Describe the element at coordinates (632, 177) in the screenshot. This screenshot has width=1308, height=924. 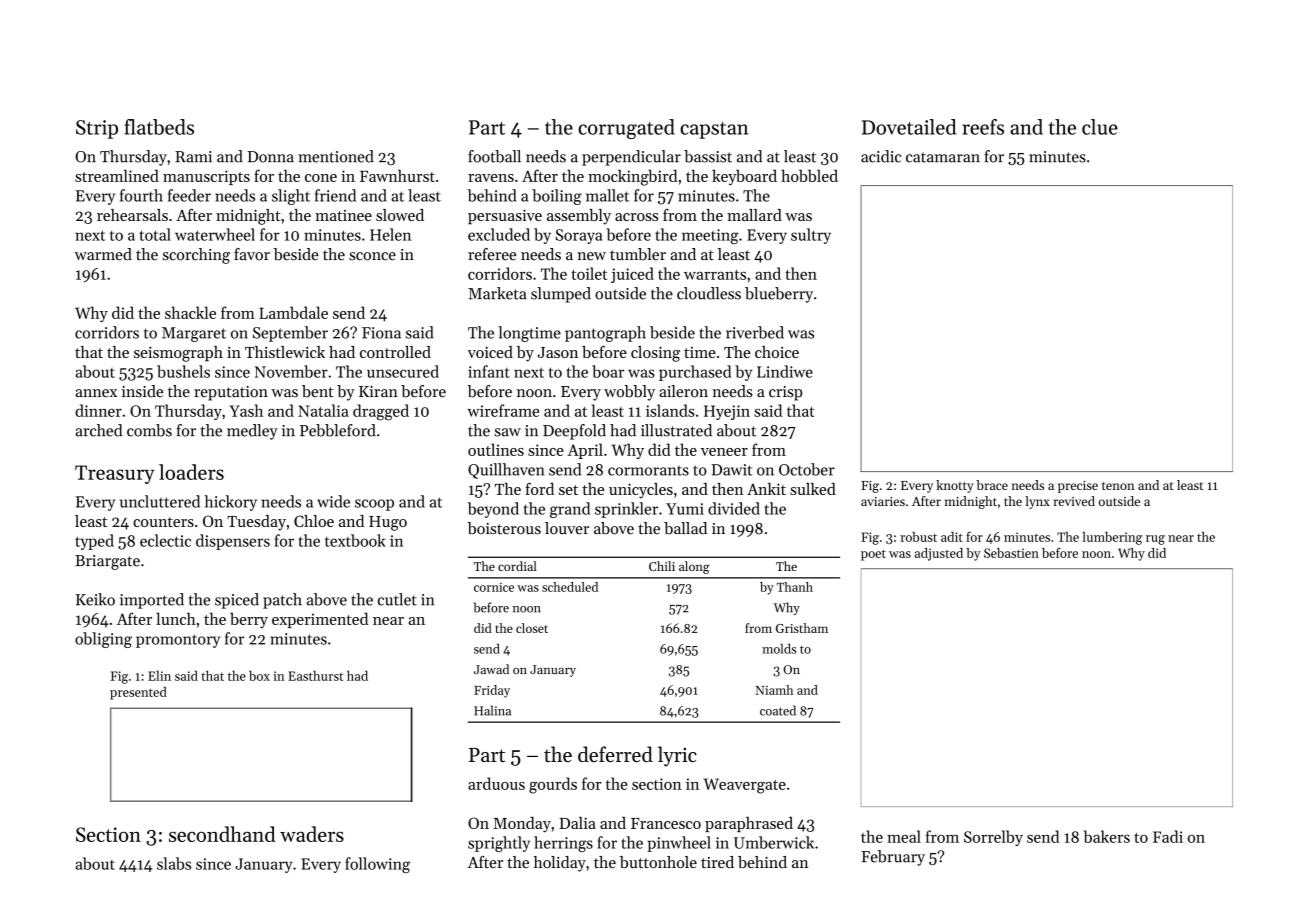
I see `mockingbird` at that location.
